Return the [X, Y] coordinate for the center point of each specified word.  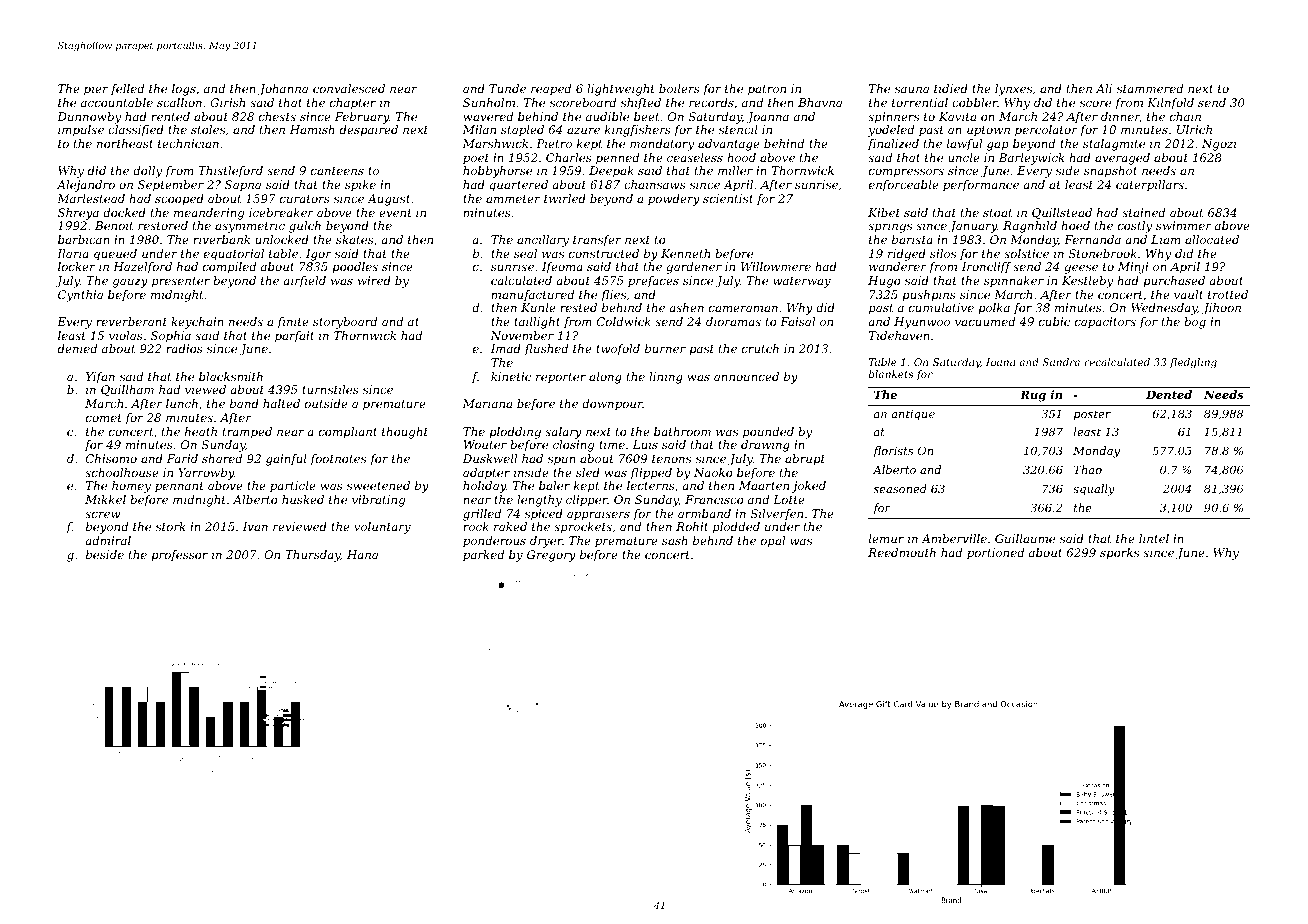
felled [127, 90]
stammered [1150, 88]
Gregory [551, 556]
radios [184, 348]
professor [179, 556]
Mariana [487, 403]
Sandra [1061, 362]
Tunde [507, 88]
